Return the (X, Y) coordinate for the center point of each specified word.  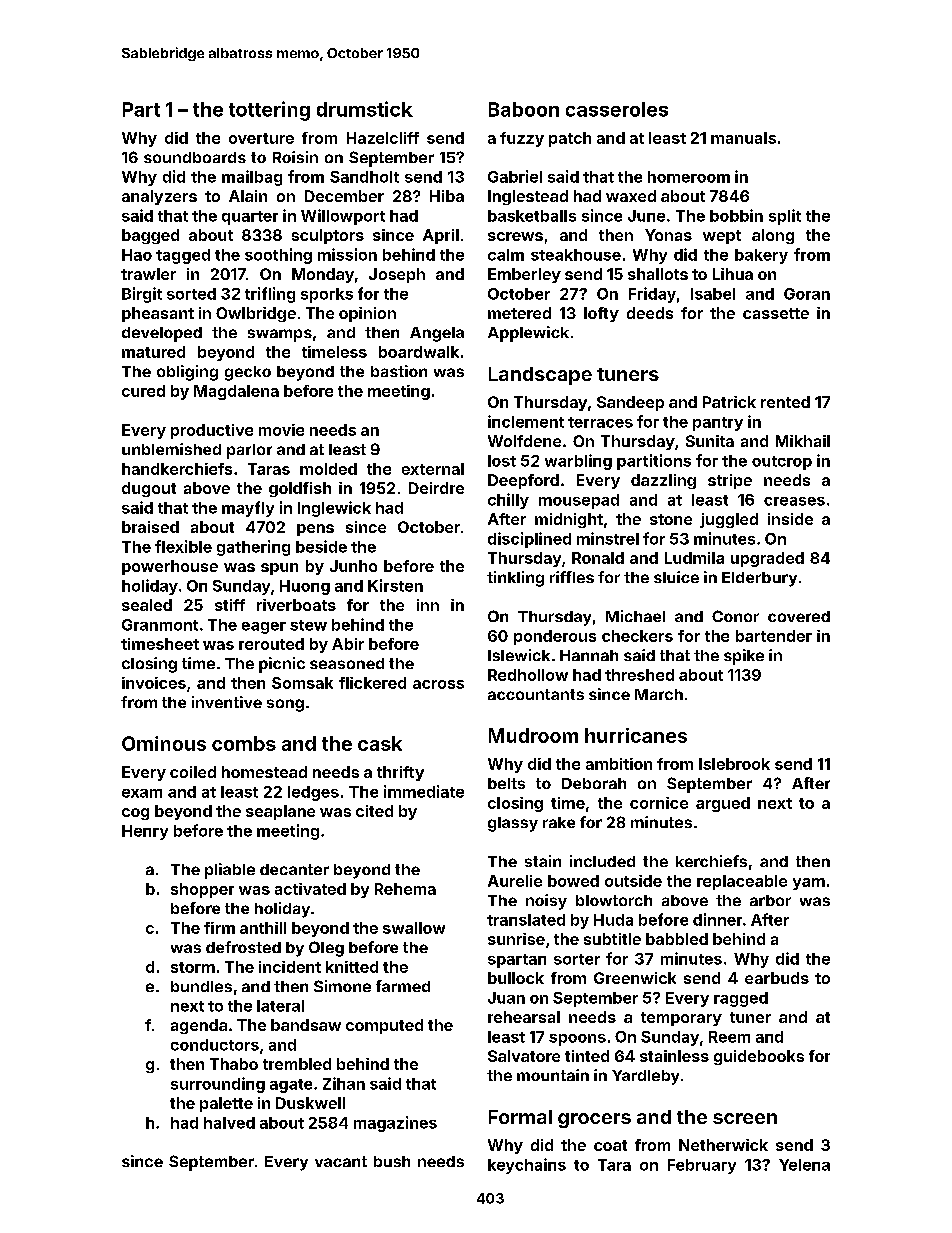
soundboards (195, 157)
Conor (735, 616)
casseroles (617, 109)
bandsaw (306, 1025)
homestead (264, 772)
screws (515, 236)
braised (150, 527)
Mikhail (803, 441)
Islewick (519, 655)
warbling (578, 462)
